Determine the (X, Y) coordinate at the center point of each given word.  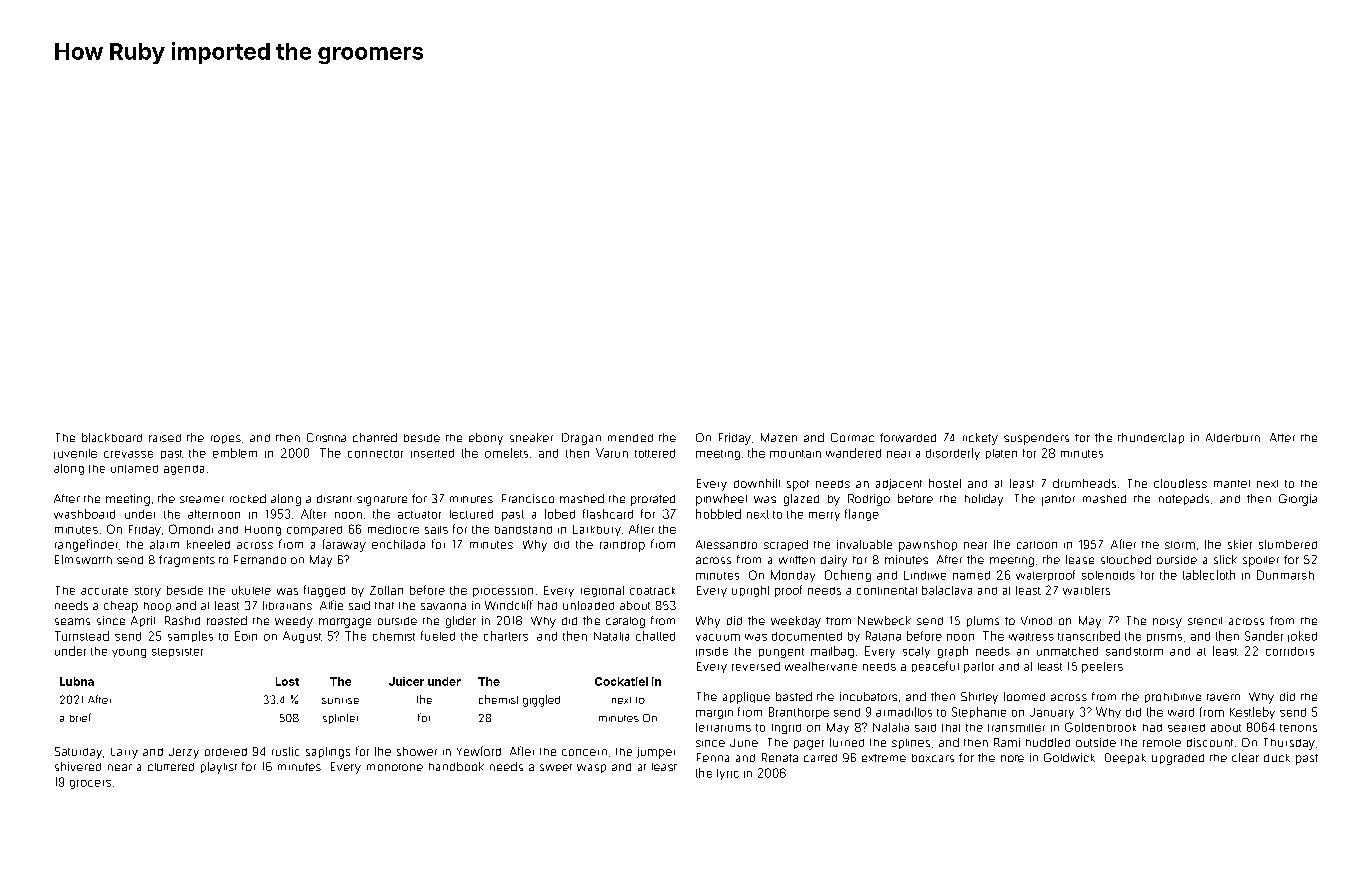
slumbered (1288, 544)
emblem (235, 453)
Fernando (260, 559)
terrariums (723, 727)
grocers (90, 784)
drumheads (1084, 483)
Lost (287, 681)
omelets (506, 453)
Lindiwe (925, 575)
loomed (1024, 696)
